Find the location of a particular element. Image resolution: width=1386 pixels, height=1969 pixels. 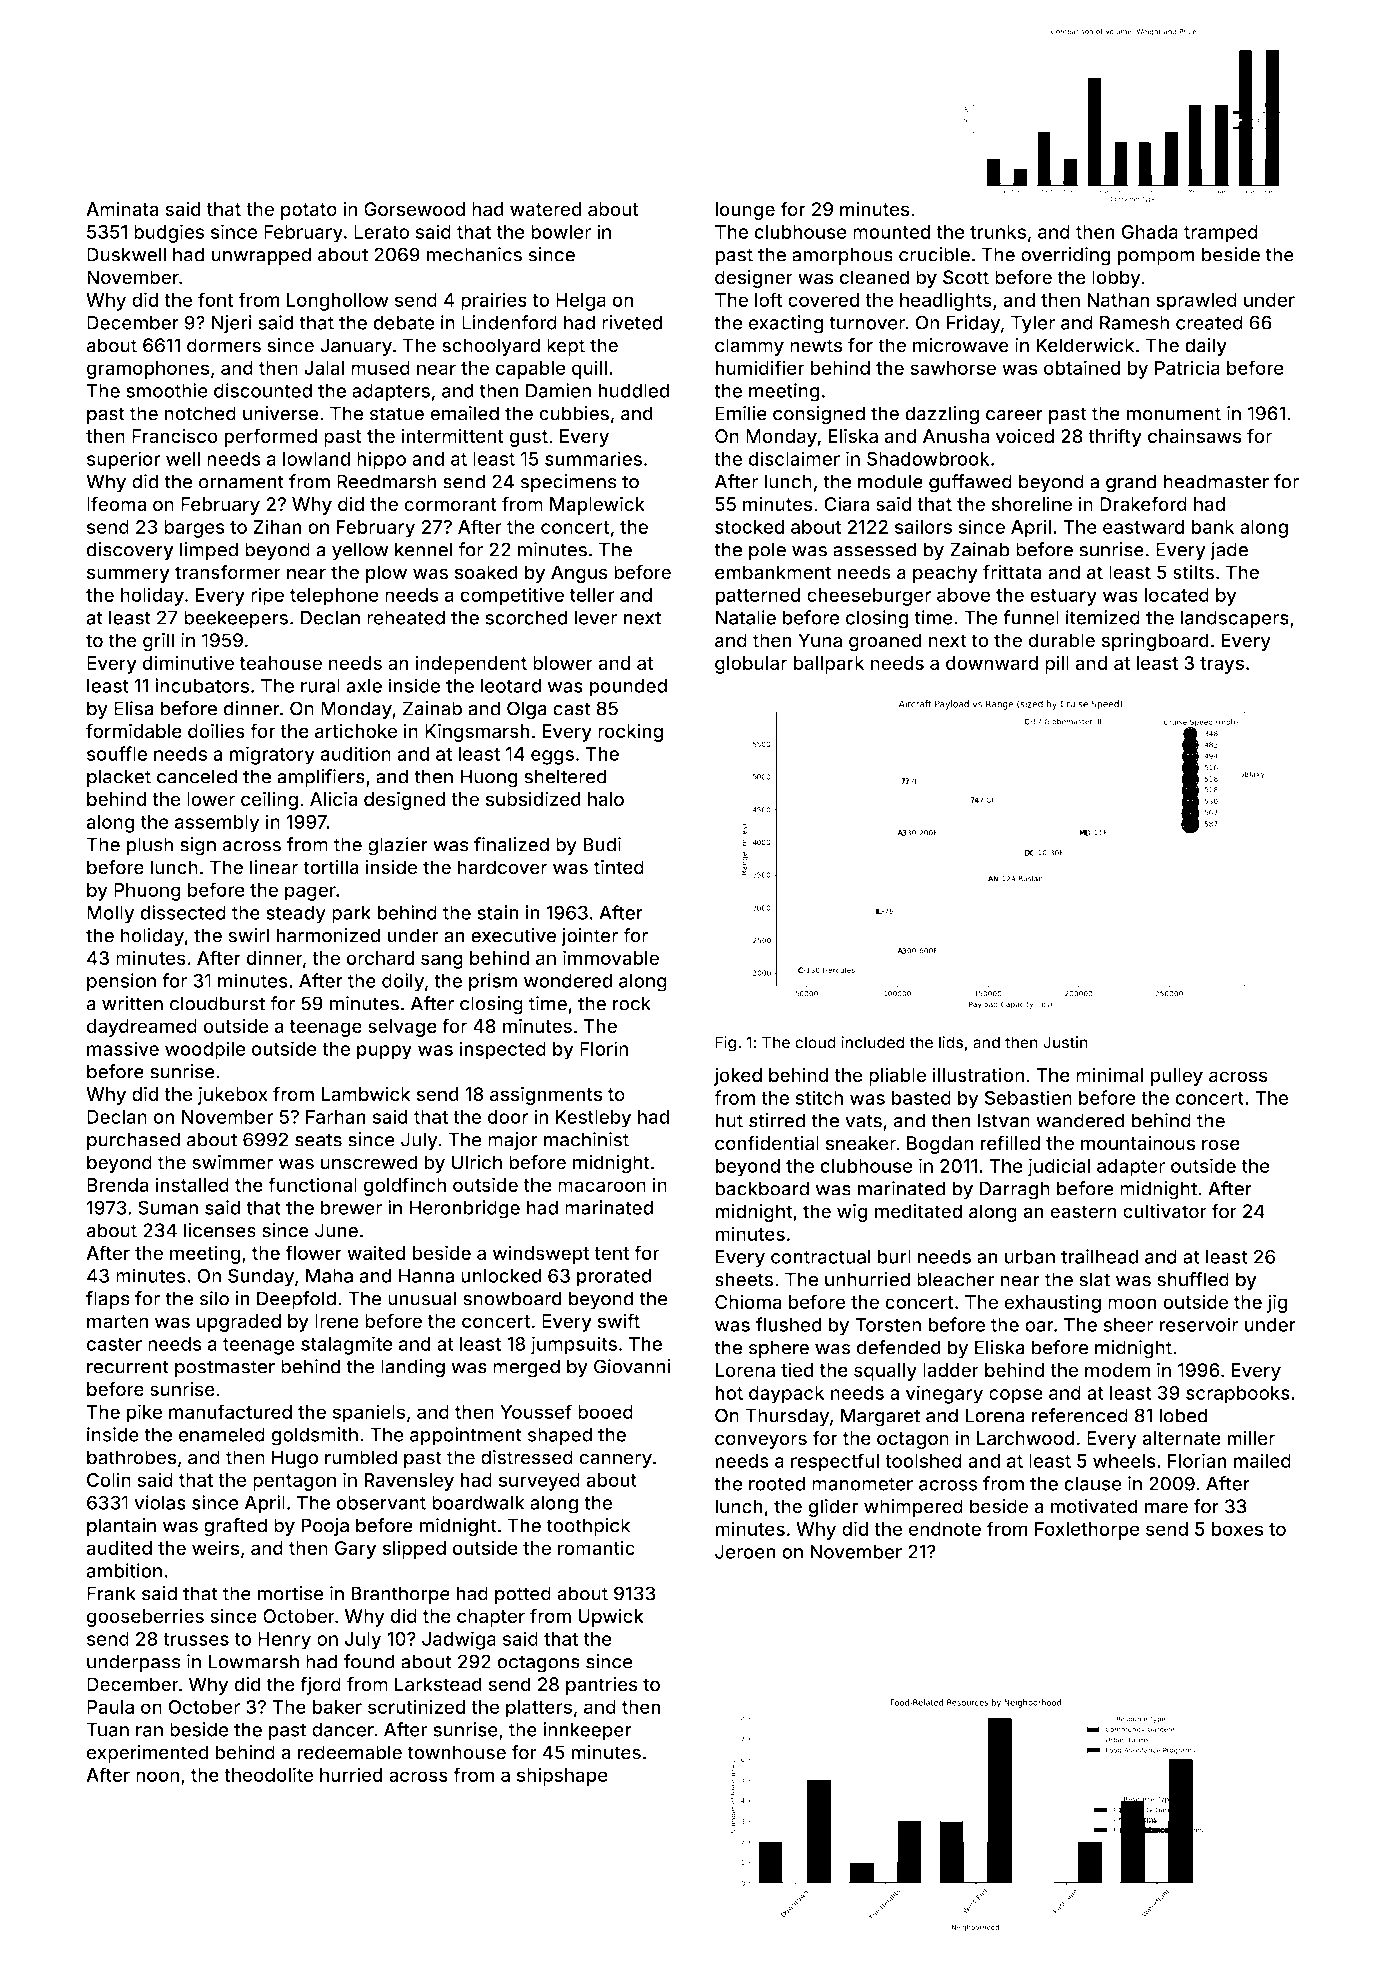

potato is located at coordinates (309, 211).
